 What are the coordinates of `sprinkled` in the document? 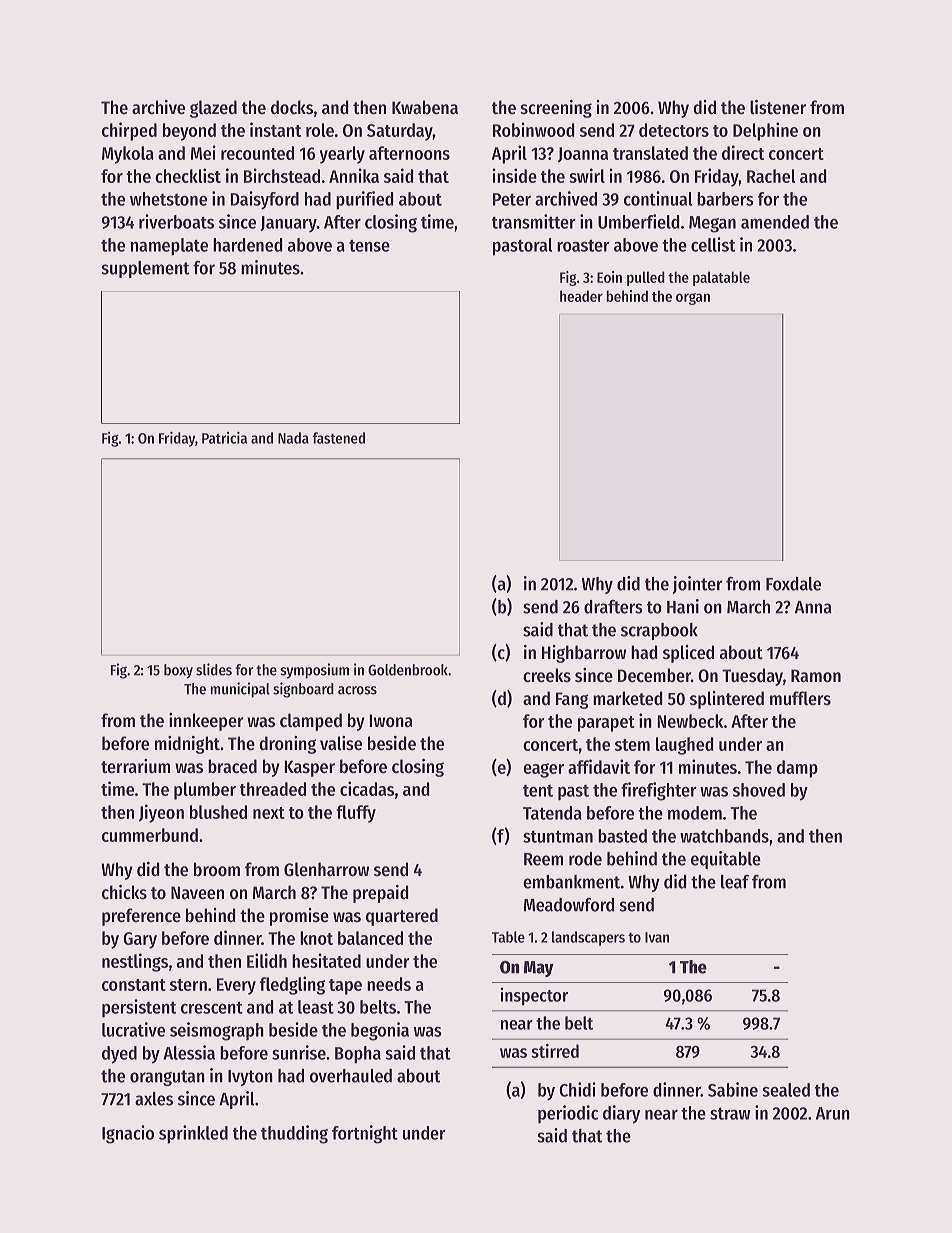 It's located at (193, 1134).
